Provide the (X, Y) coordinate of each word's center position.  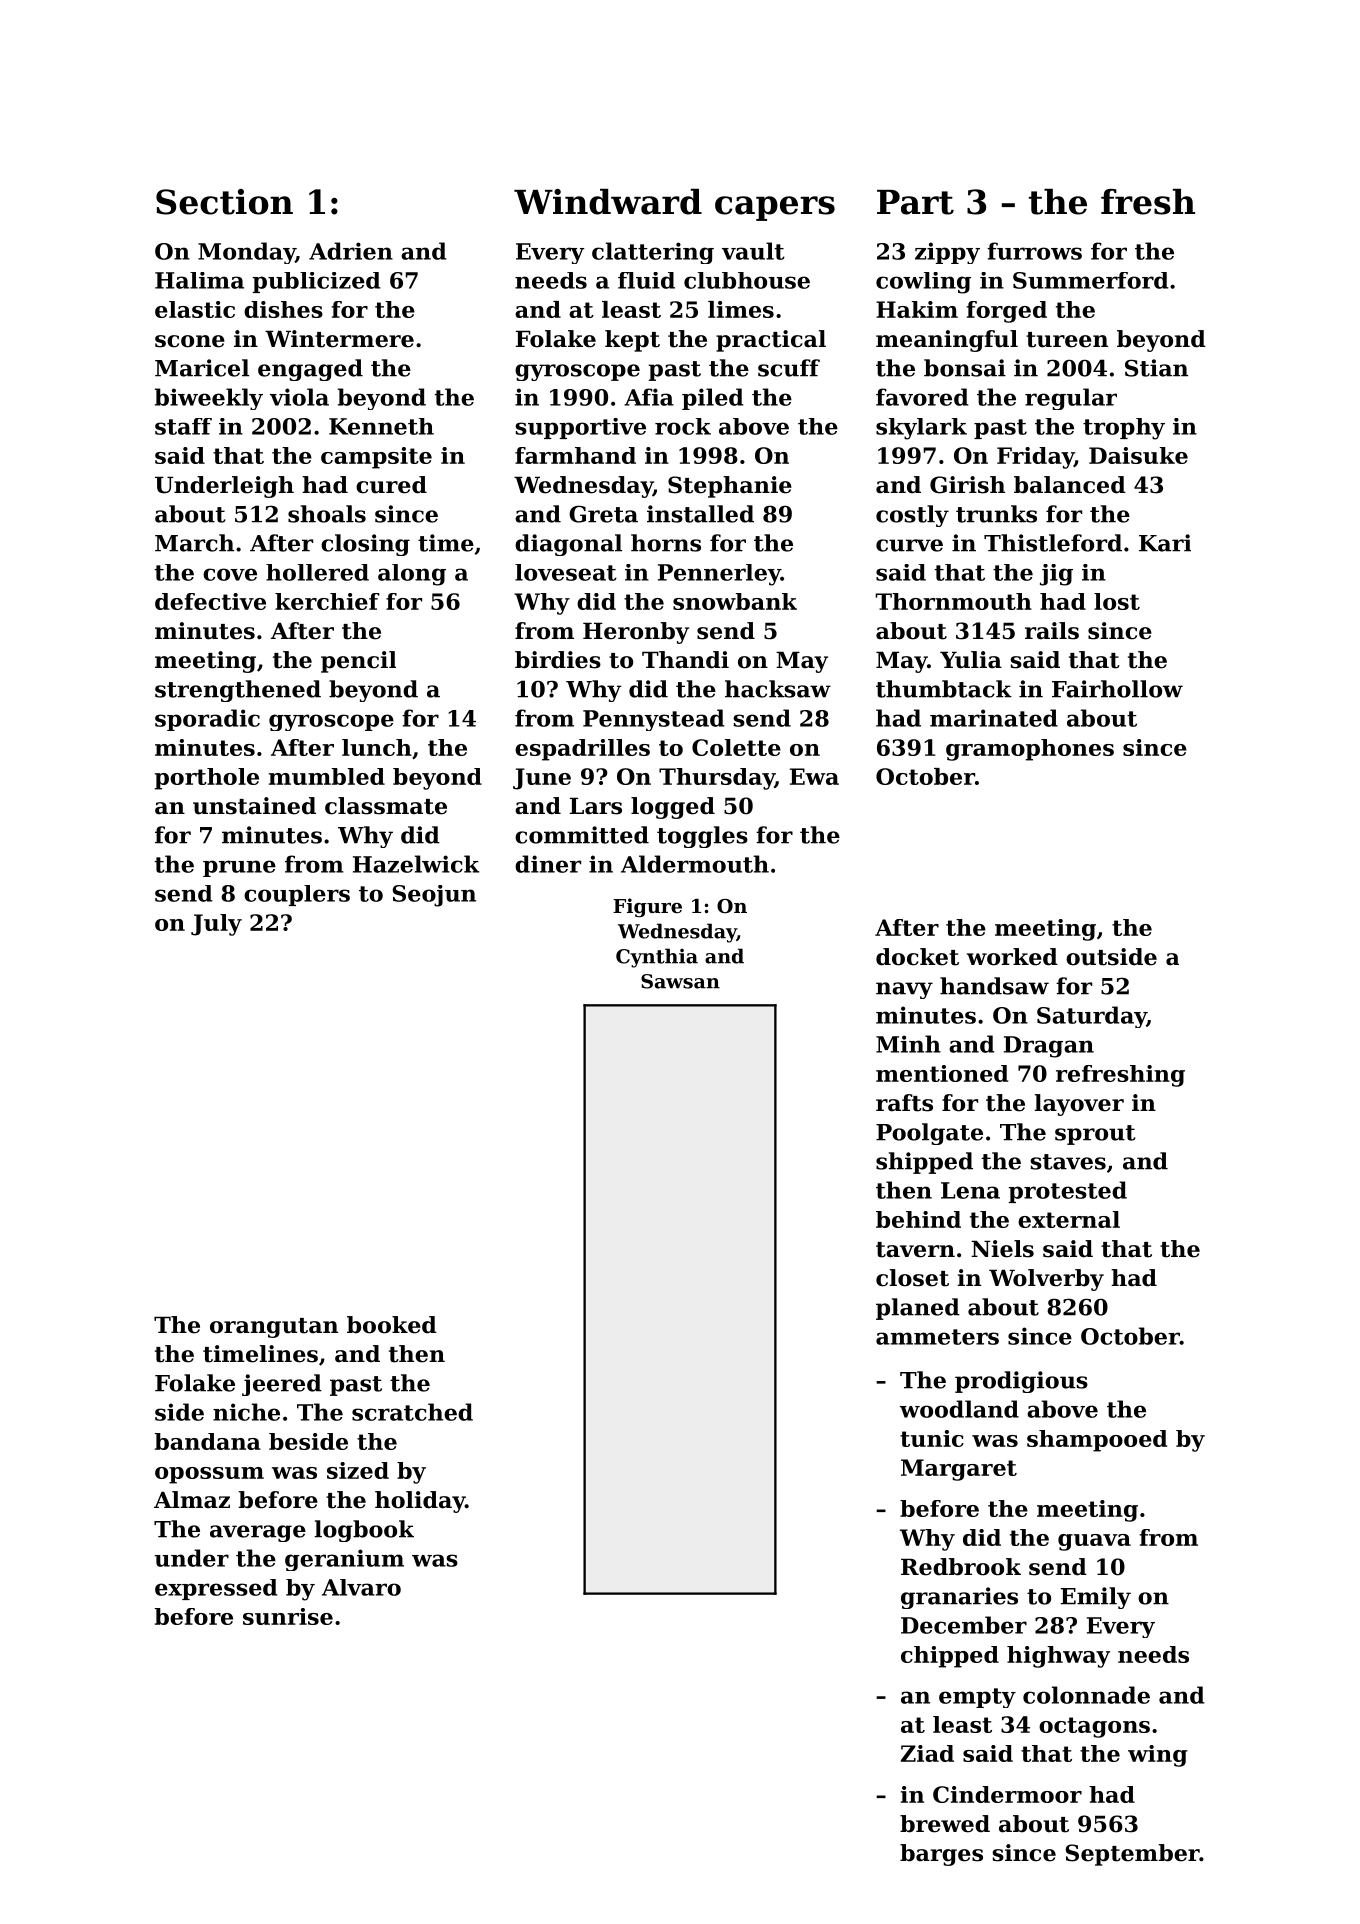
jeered (282, 1385)
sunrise (288, 1616)
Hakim (917, 309)
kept (632, 341)
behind (918, 1219)
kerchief (327, 601)
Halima (199, 280)
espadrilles (582, 750)
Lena (970, 1190)
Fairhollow (1117, 689)
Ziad (927, 1753)
